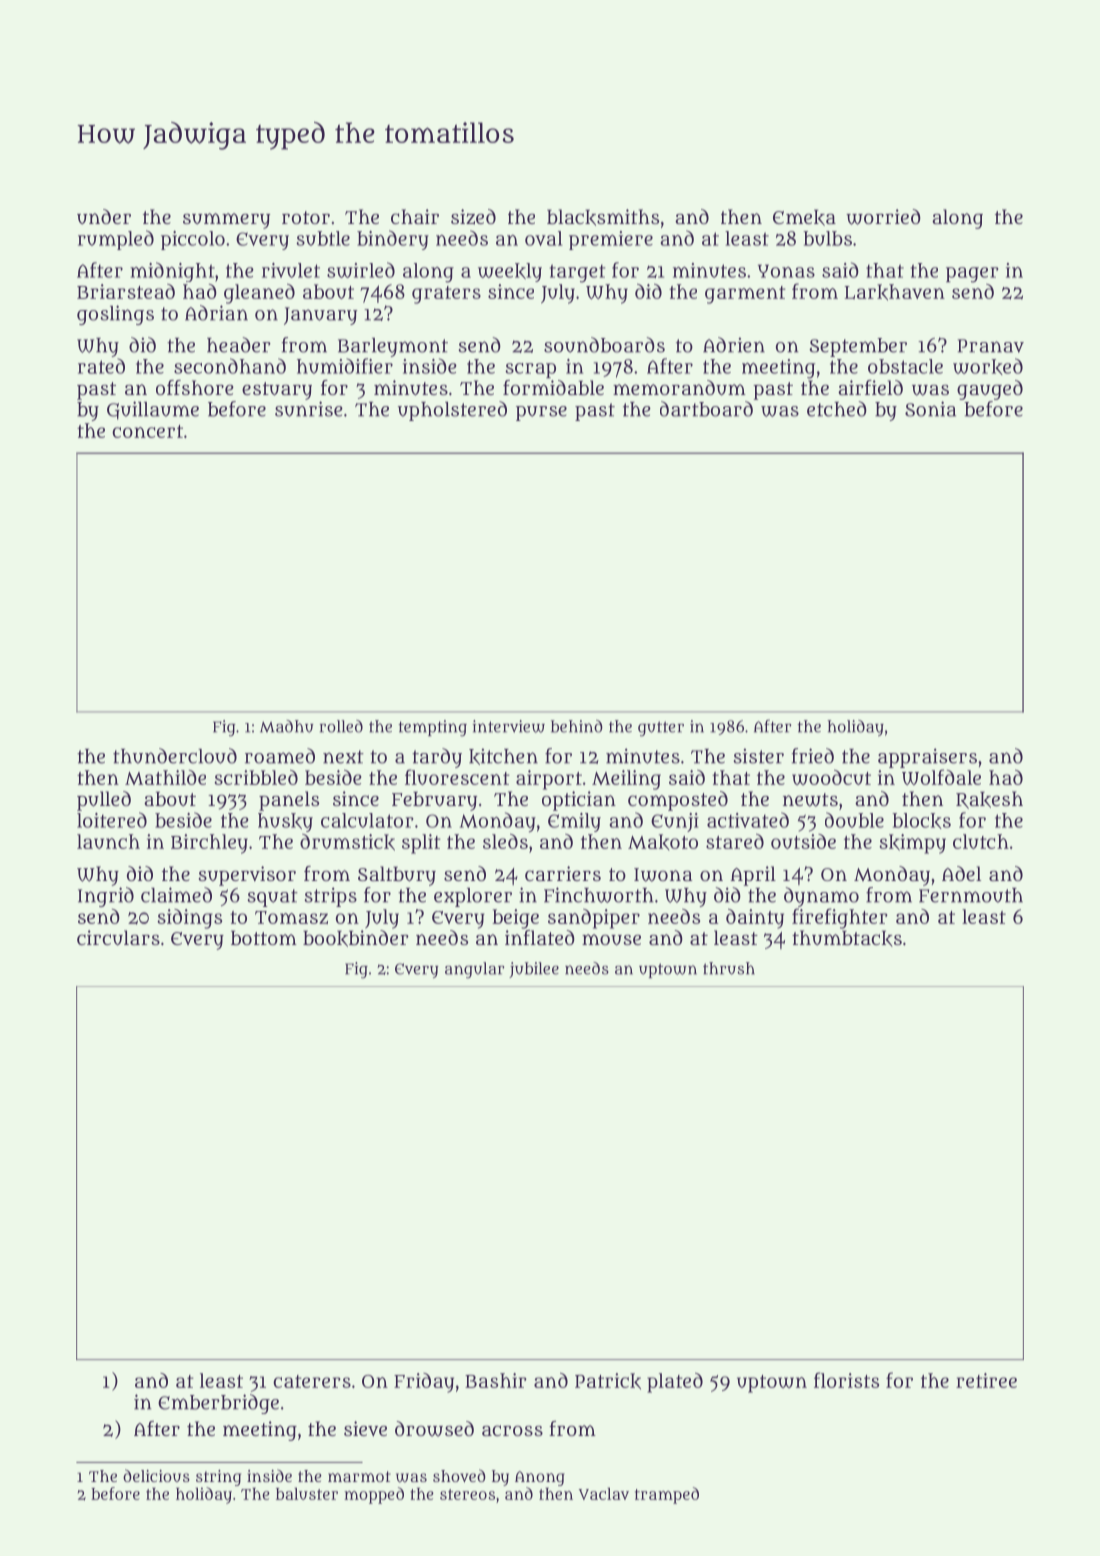 The image size is (1100, 1556). Describe the element at coordinates (530, 370) in the image. I see `scrap` at that location.
